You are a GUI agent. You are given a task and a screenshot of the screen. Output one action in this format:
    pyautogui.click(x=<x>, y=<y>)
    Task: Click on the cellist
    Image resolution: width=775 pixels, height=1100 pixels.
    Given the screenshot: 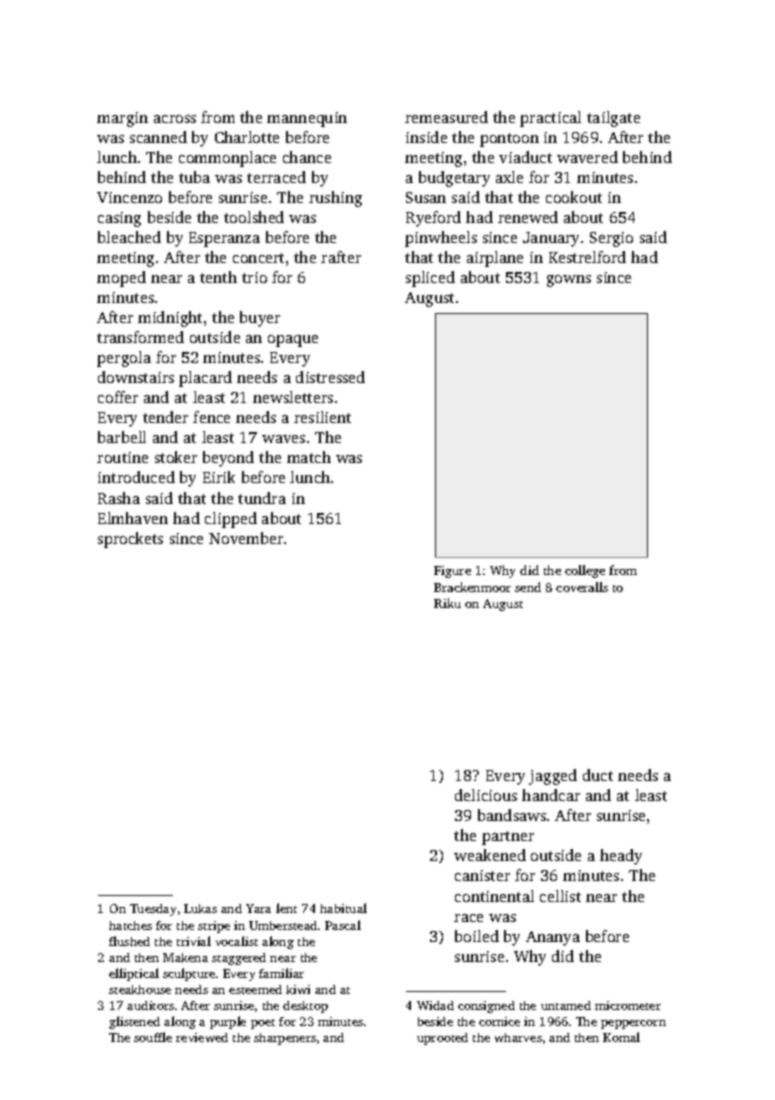 What is the action you would take?
    pyautogui.click(x=560, y=896)
